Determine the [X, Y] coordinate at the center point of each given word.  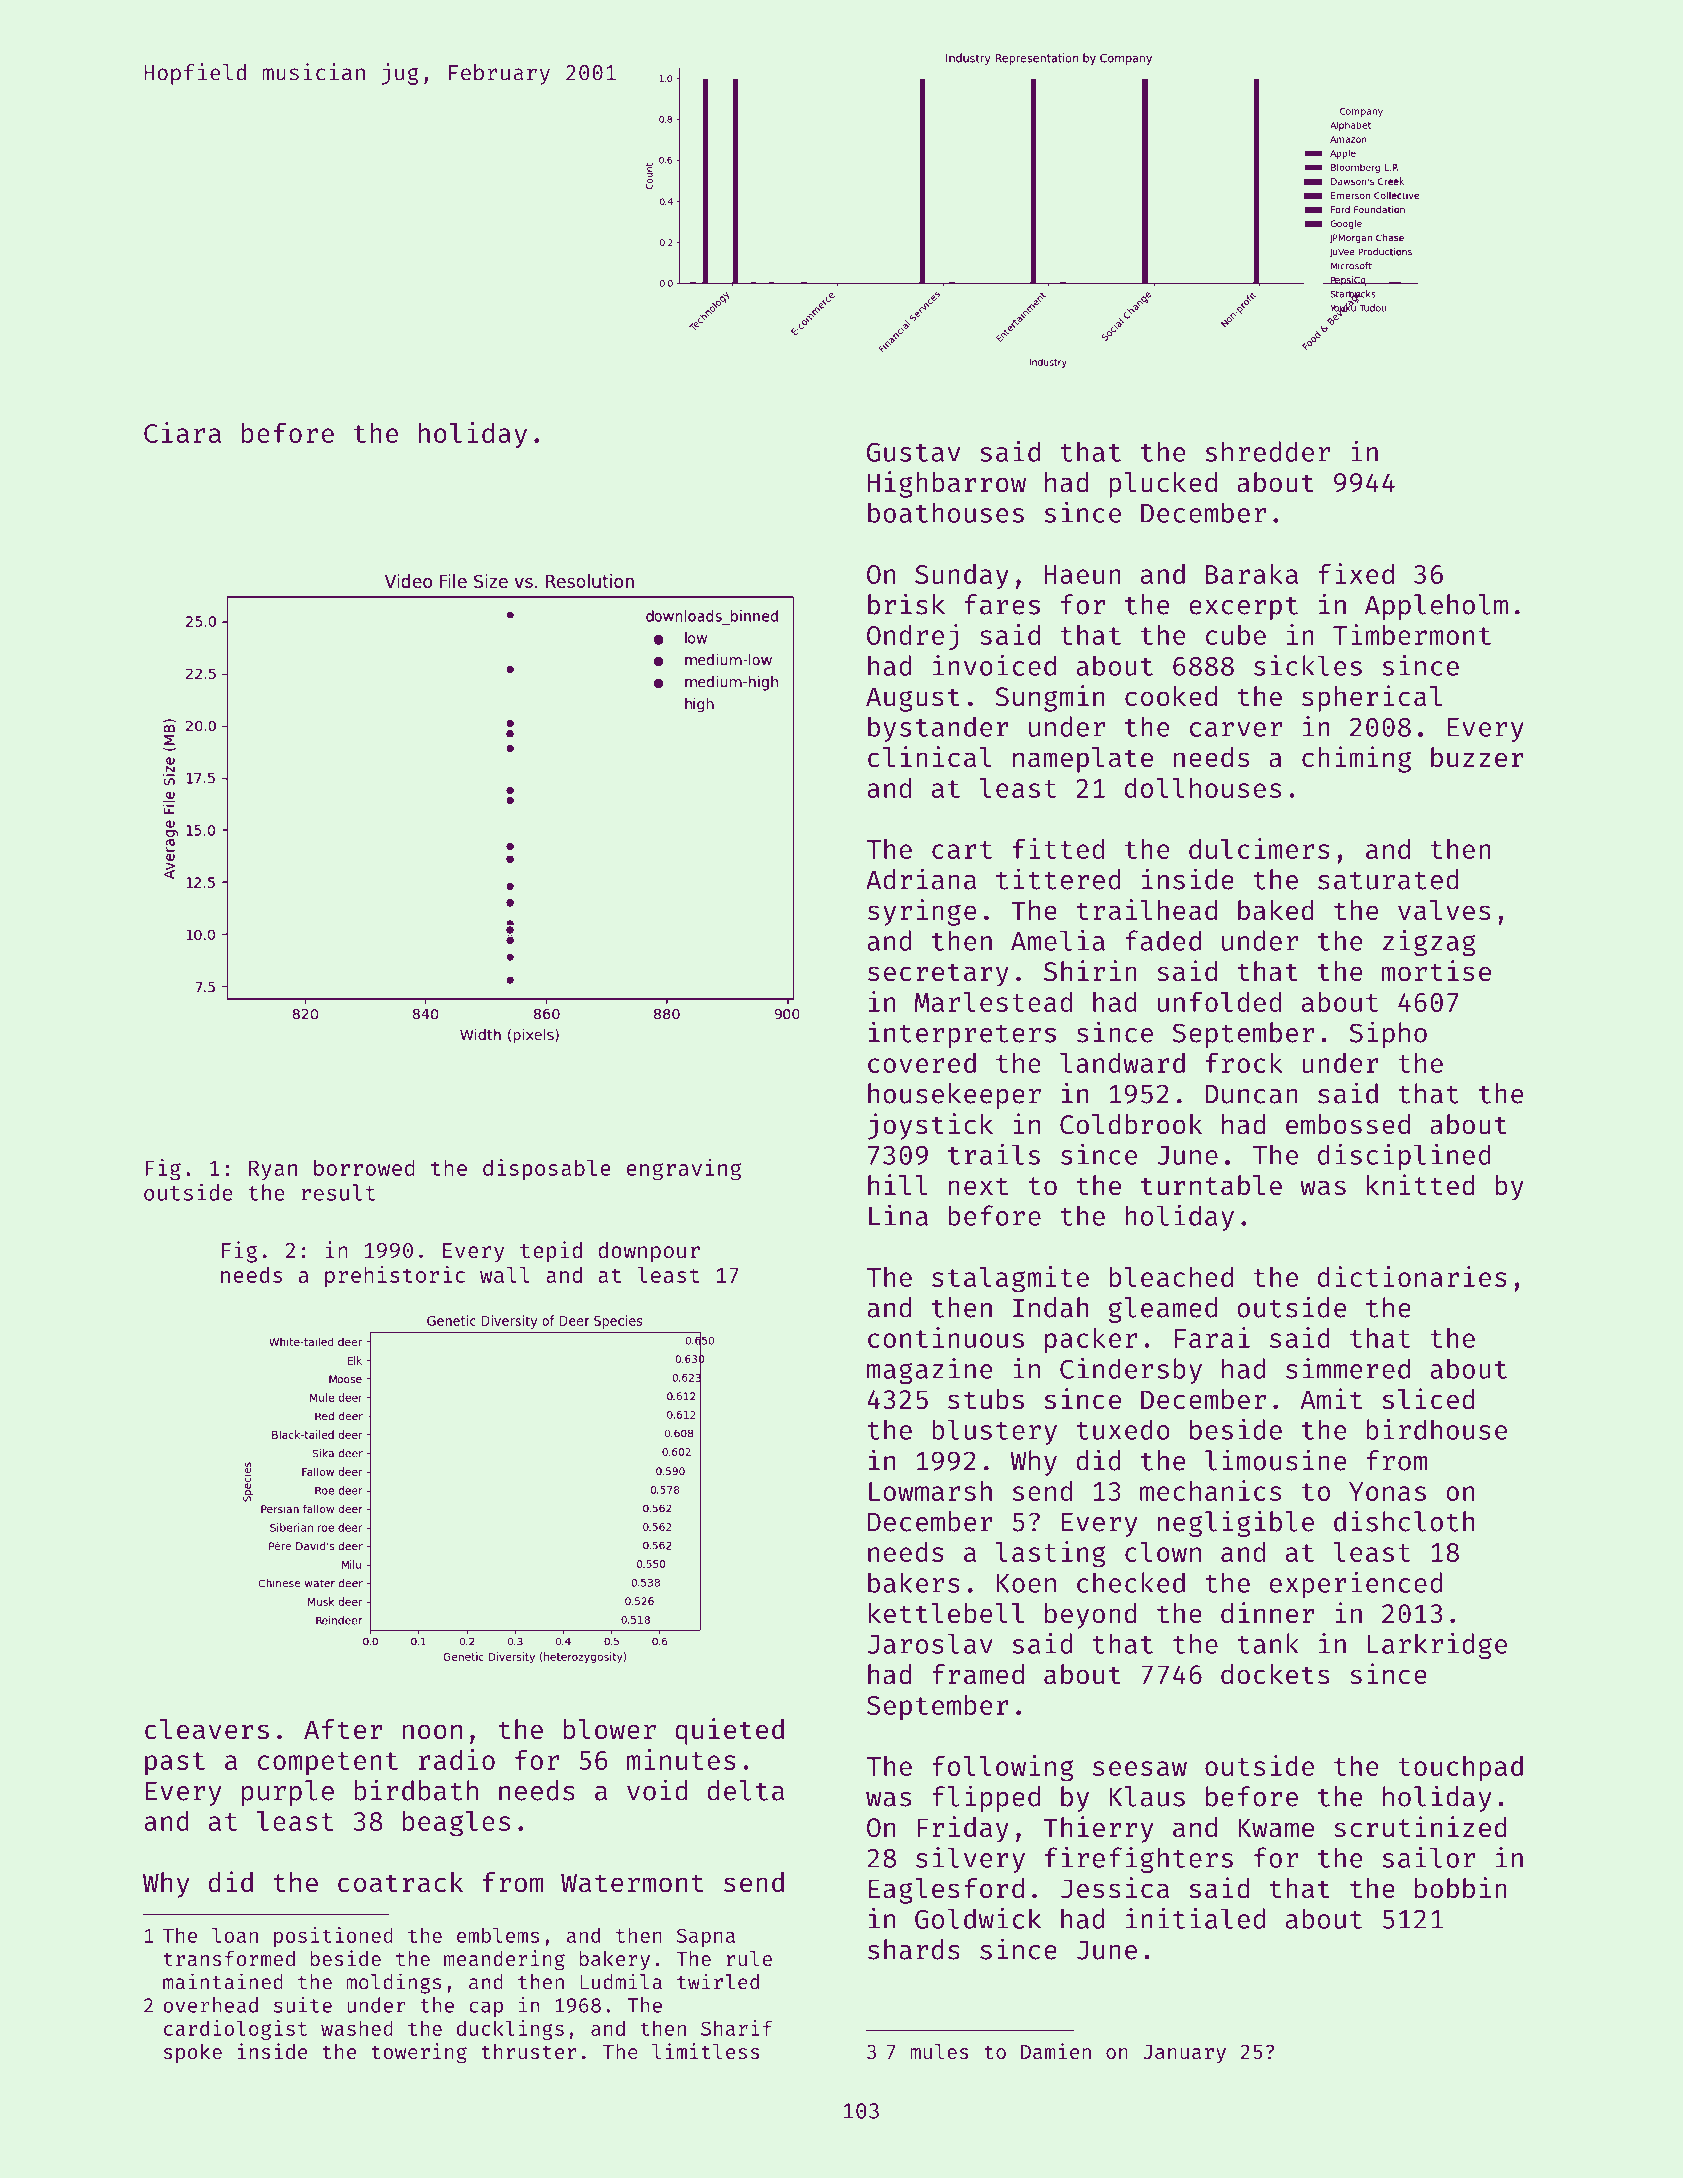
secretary [938, 975]
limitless [705, 2051]
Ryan [273, 1170]
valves [1444, 910]
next [978, 1186]
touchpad [1460, 1769]
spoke [193, 2053]
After [343, 1729]
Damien [1056, 2051]
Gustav [913, 452]
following [1003, 1768]
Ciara [182, 432]
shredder [1268, 451]
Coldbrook [1131, 1124]
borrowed [364, 1167]
